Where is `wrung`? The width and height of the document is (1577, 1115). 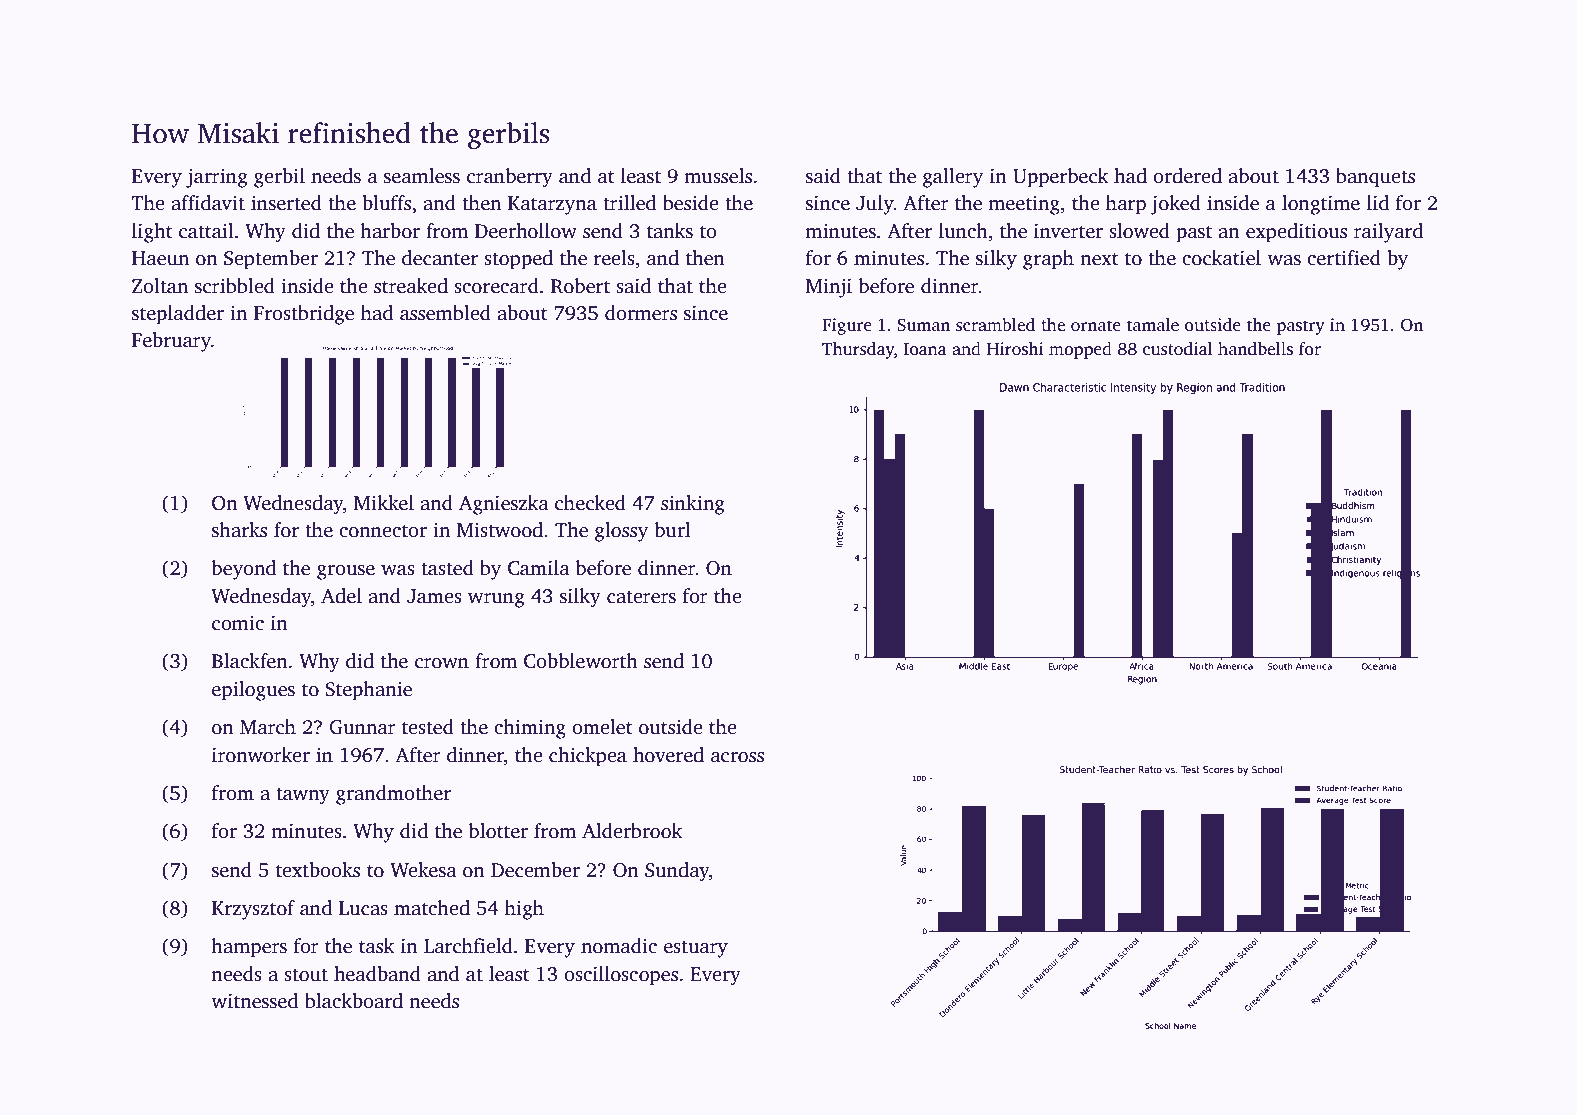 wrung is located at coordinates (496, 600).
